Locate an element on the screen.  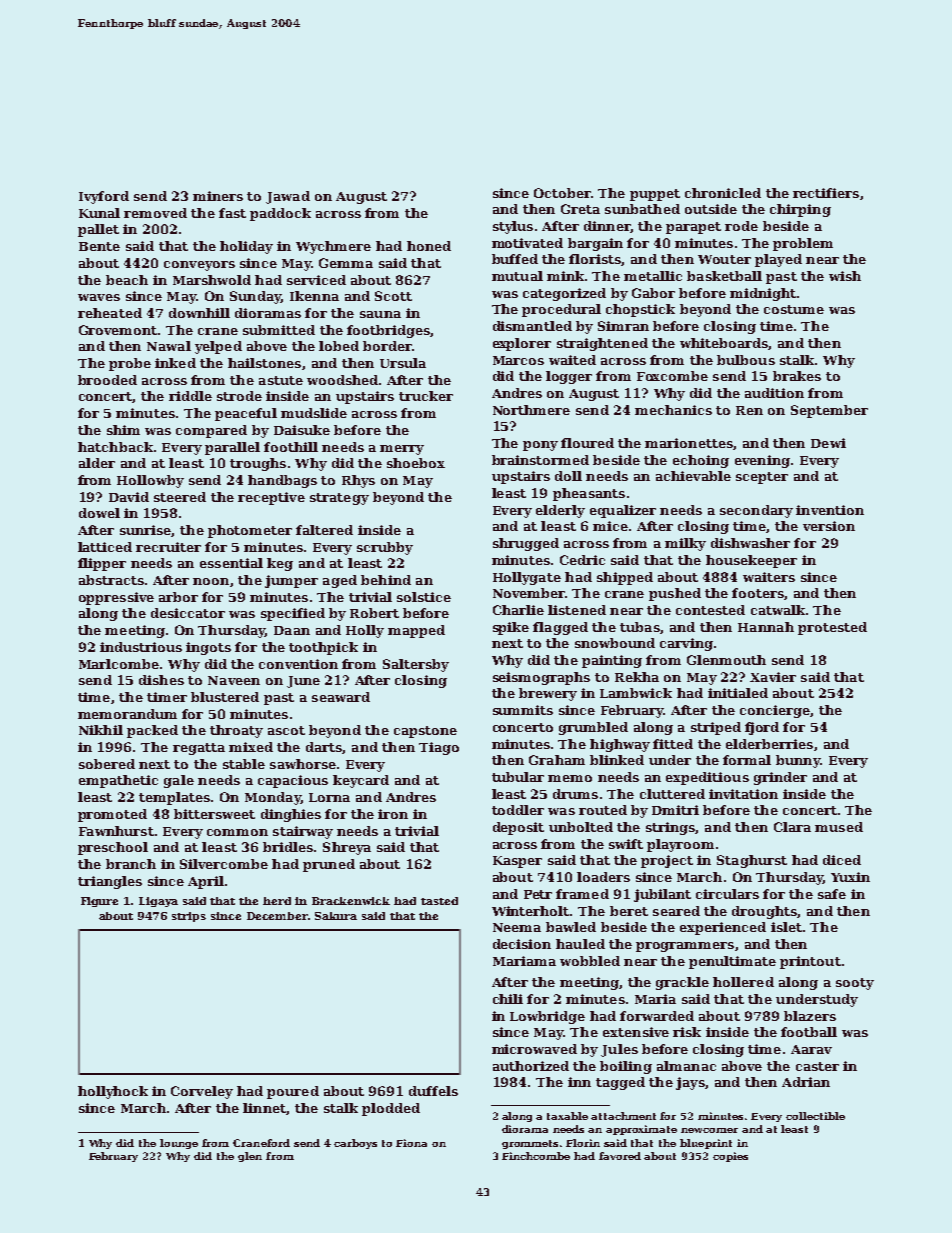
chronicled is located at coordinates (723, 193).
